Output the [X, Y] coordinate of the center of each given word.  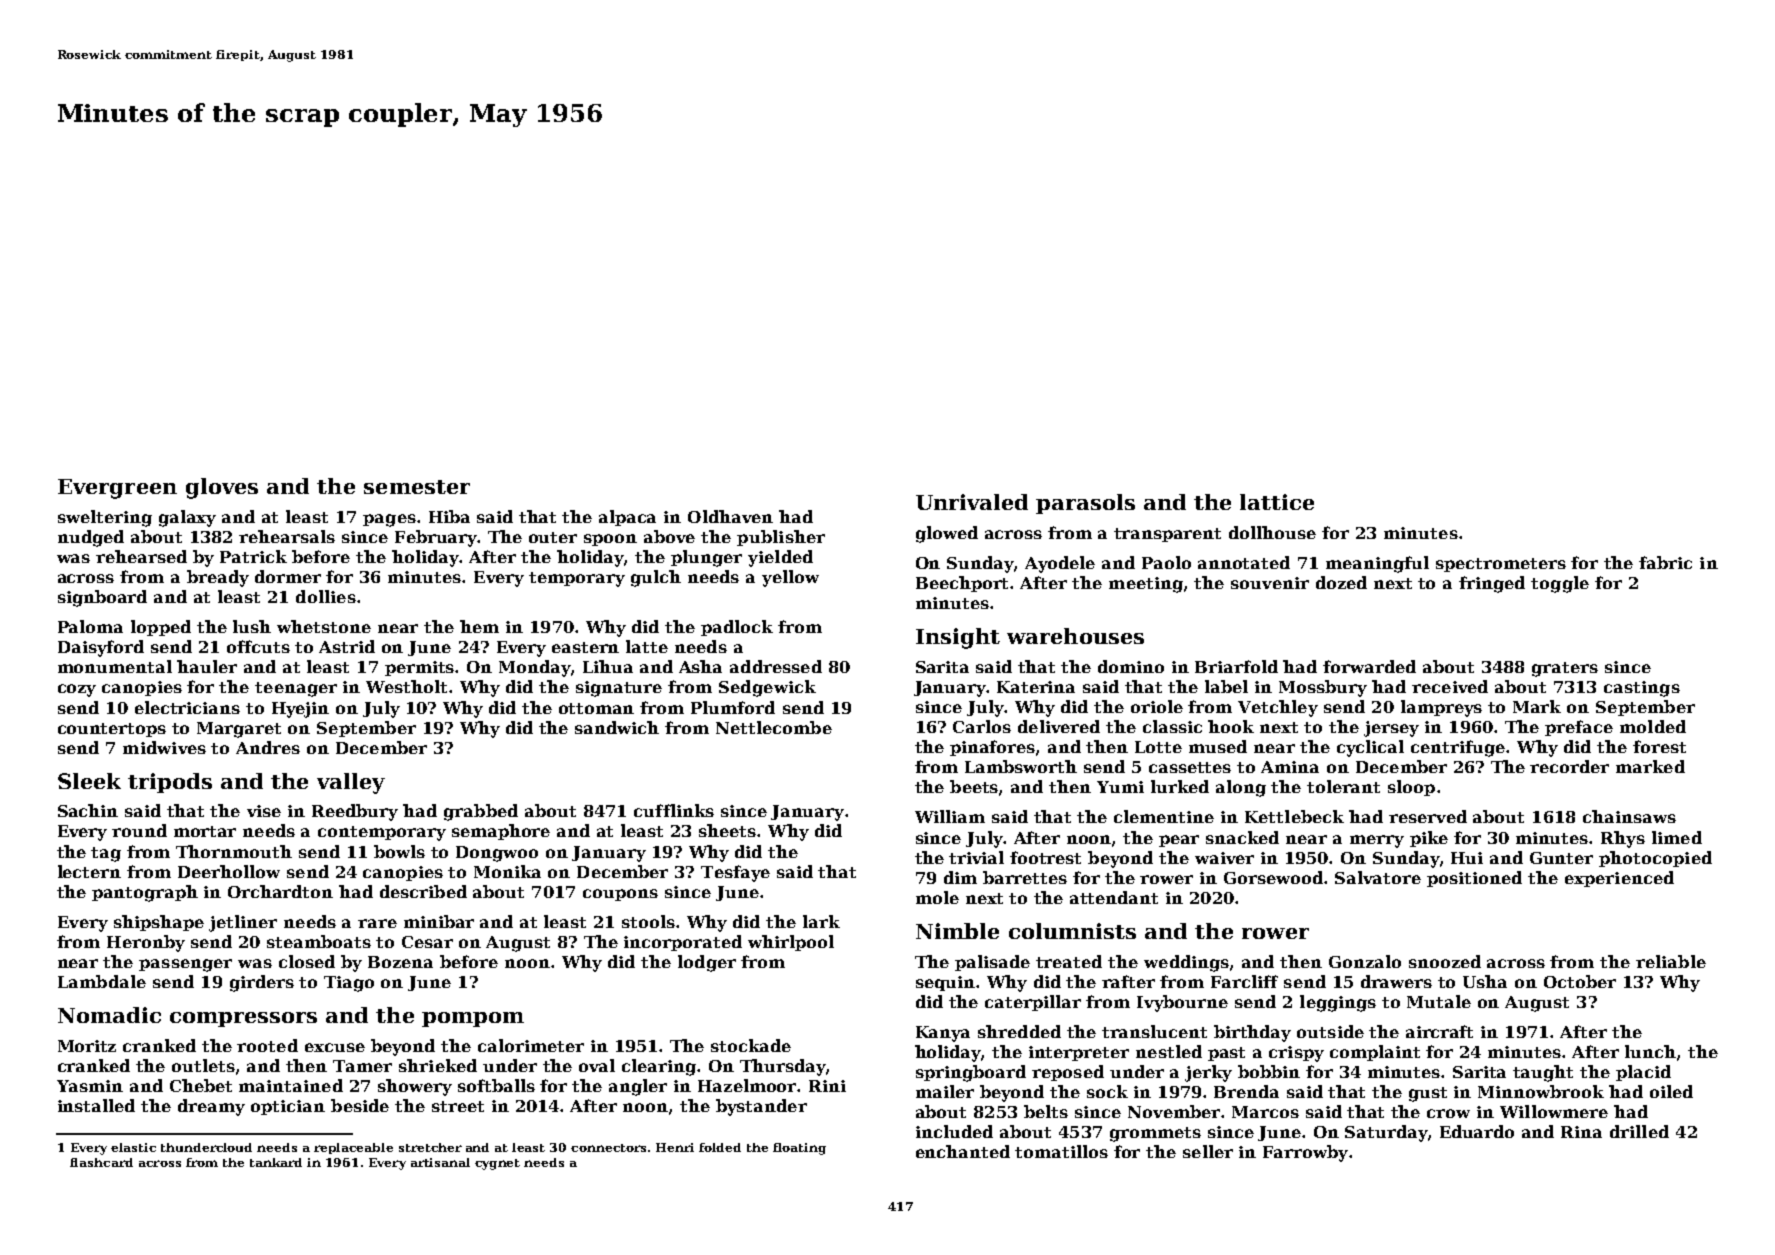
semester [417, 487]
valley [351, 783]
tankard [276, 1162]
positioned [1474, 879]
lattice [1277, 502]
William [950, 816]
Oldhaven [730, 516]
